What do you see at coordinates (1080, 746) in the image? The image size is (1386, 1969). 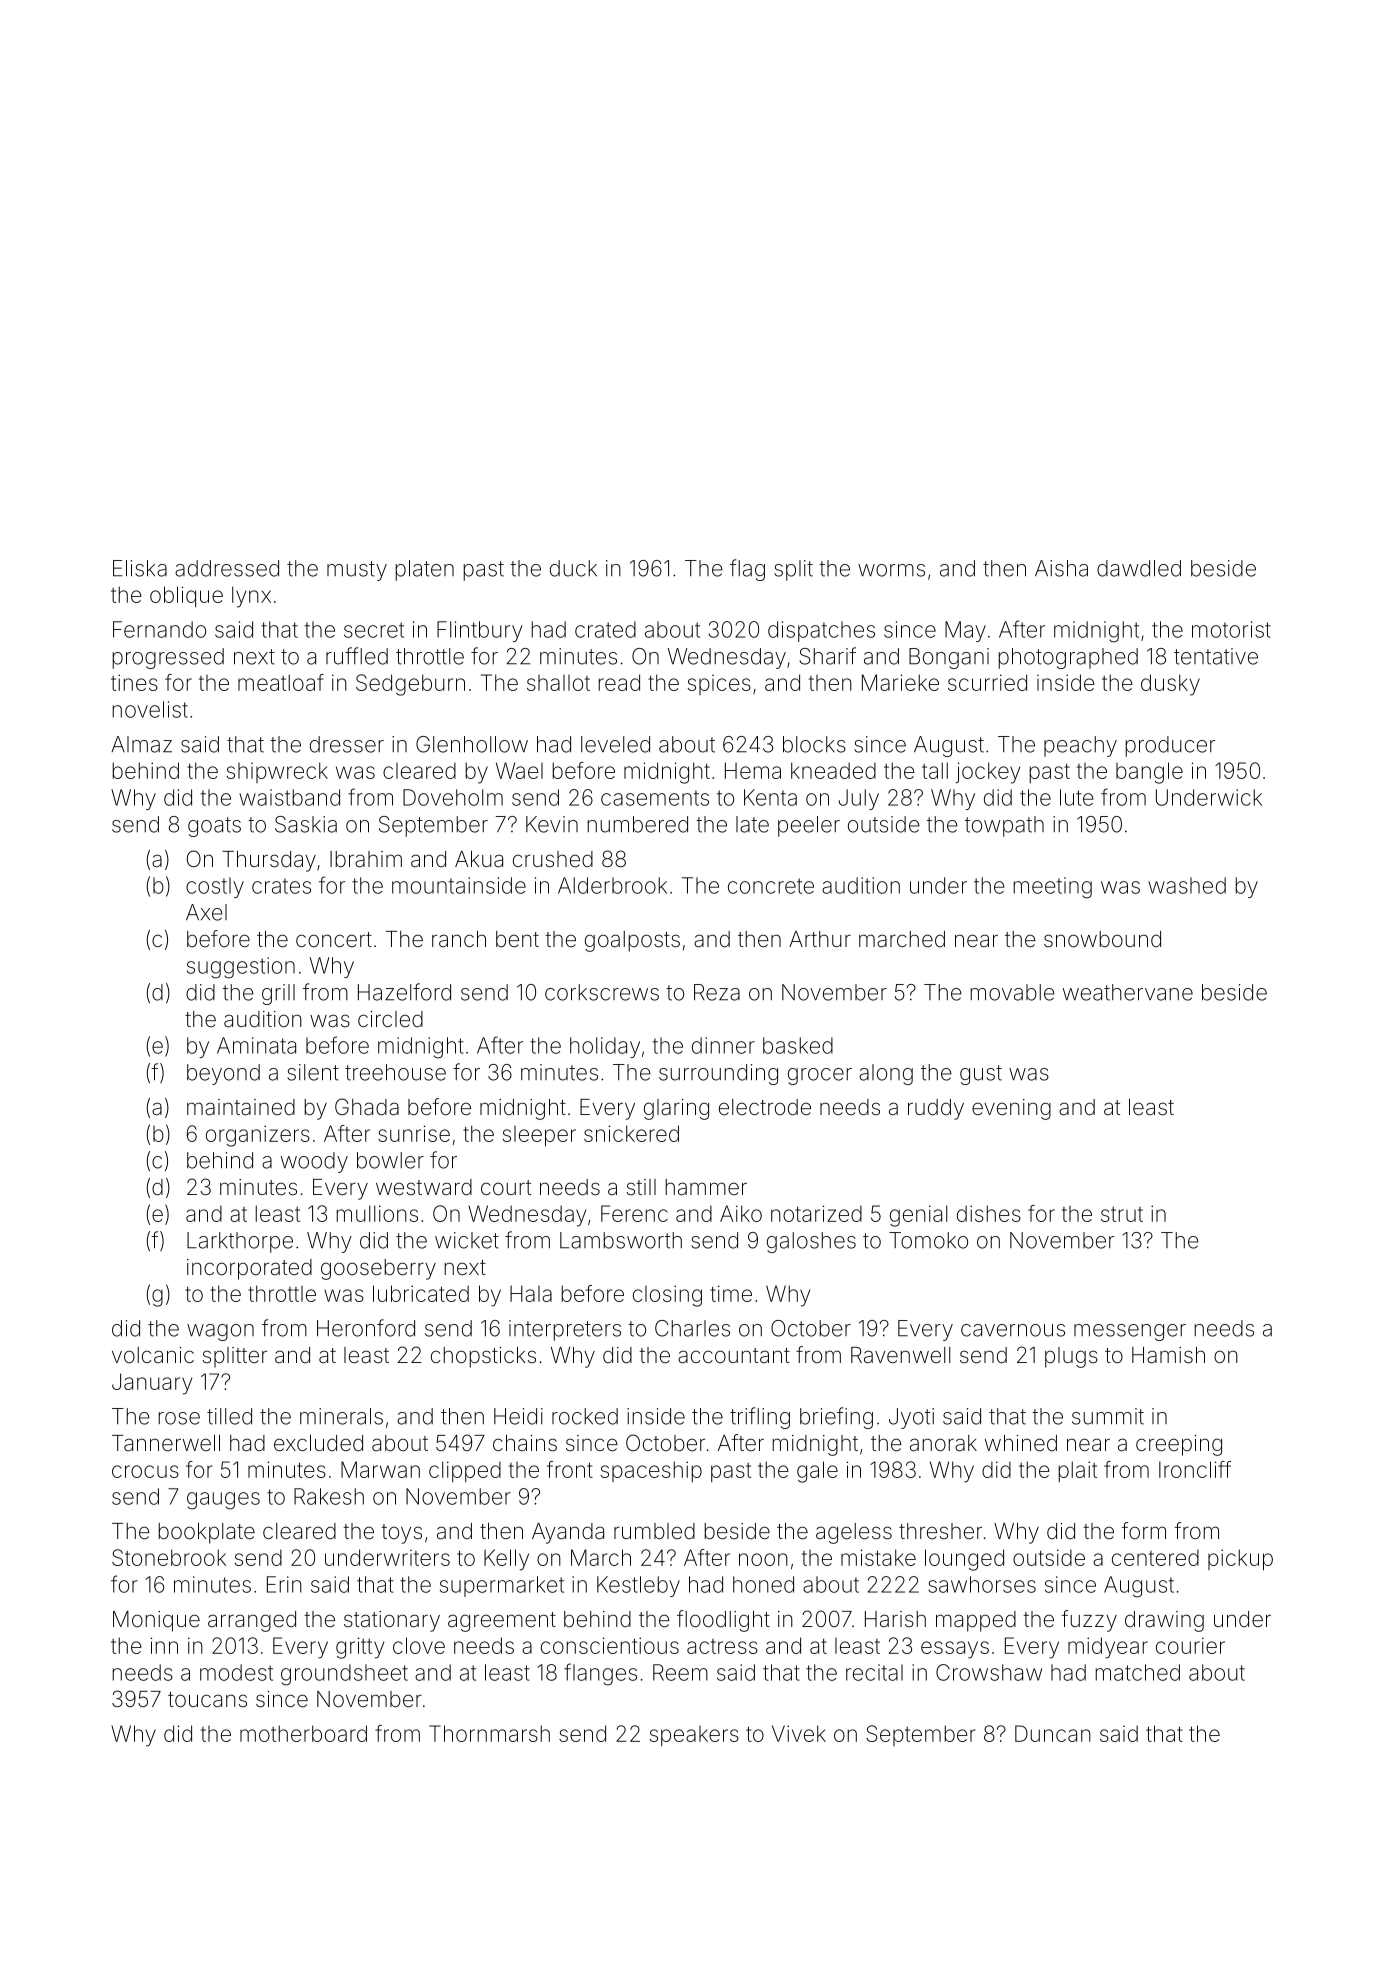 I see `peachy` at bounding box center [1080, 746].
